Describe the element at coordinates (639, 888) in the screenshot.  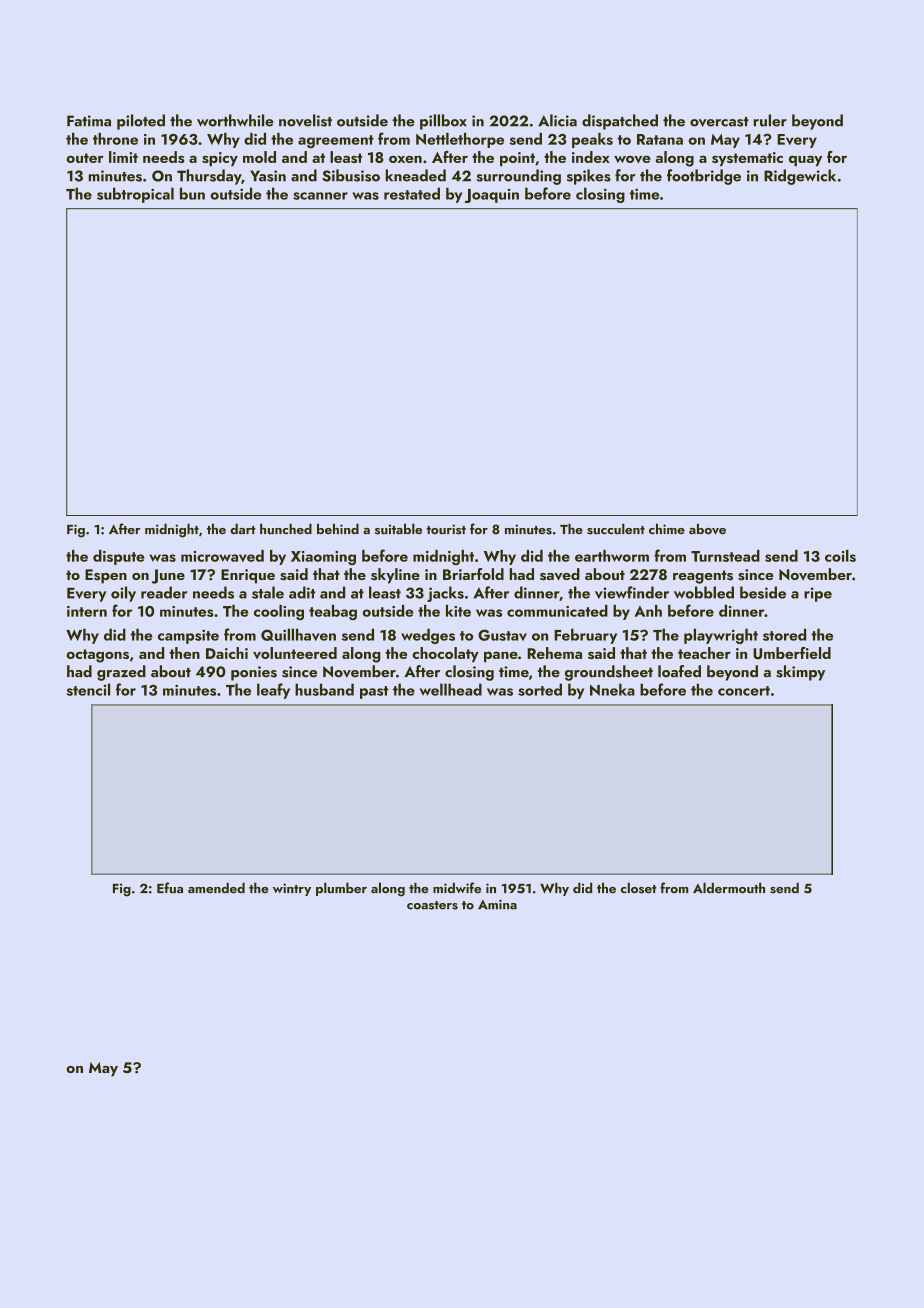
I see `closet` at that location.
